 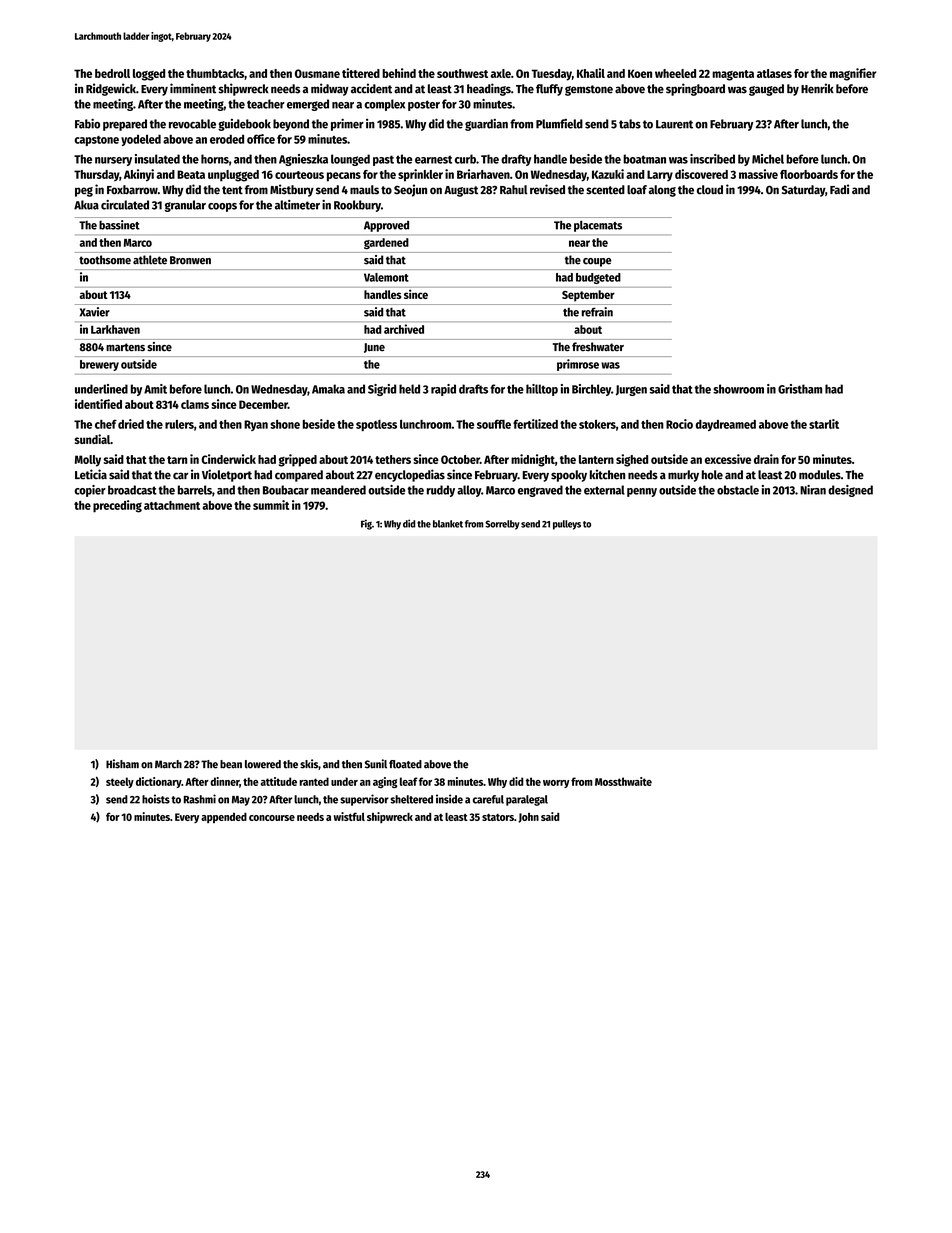 What do you see at coordinates (710, 190) in the screenshot?
I see `cloud` at bounding box center [710, 190].
